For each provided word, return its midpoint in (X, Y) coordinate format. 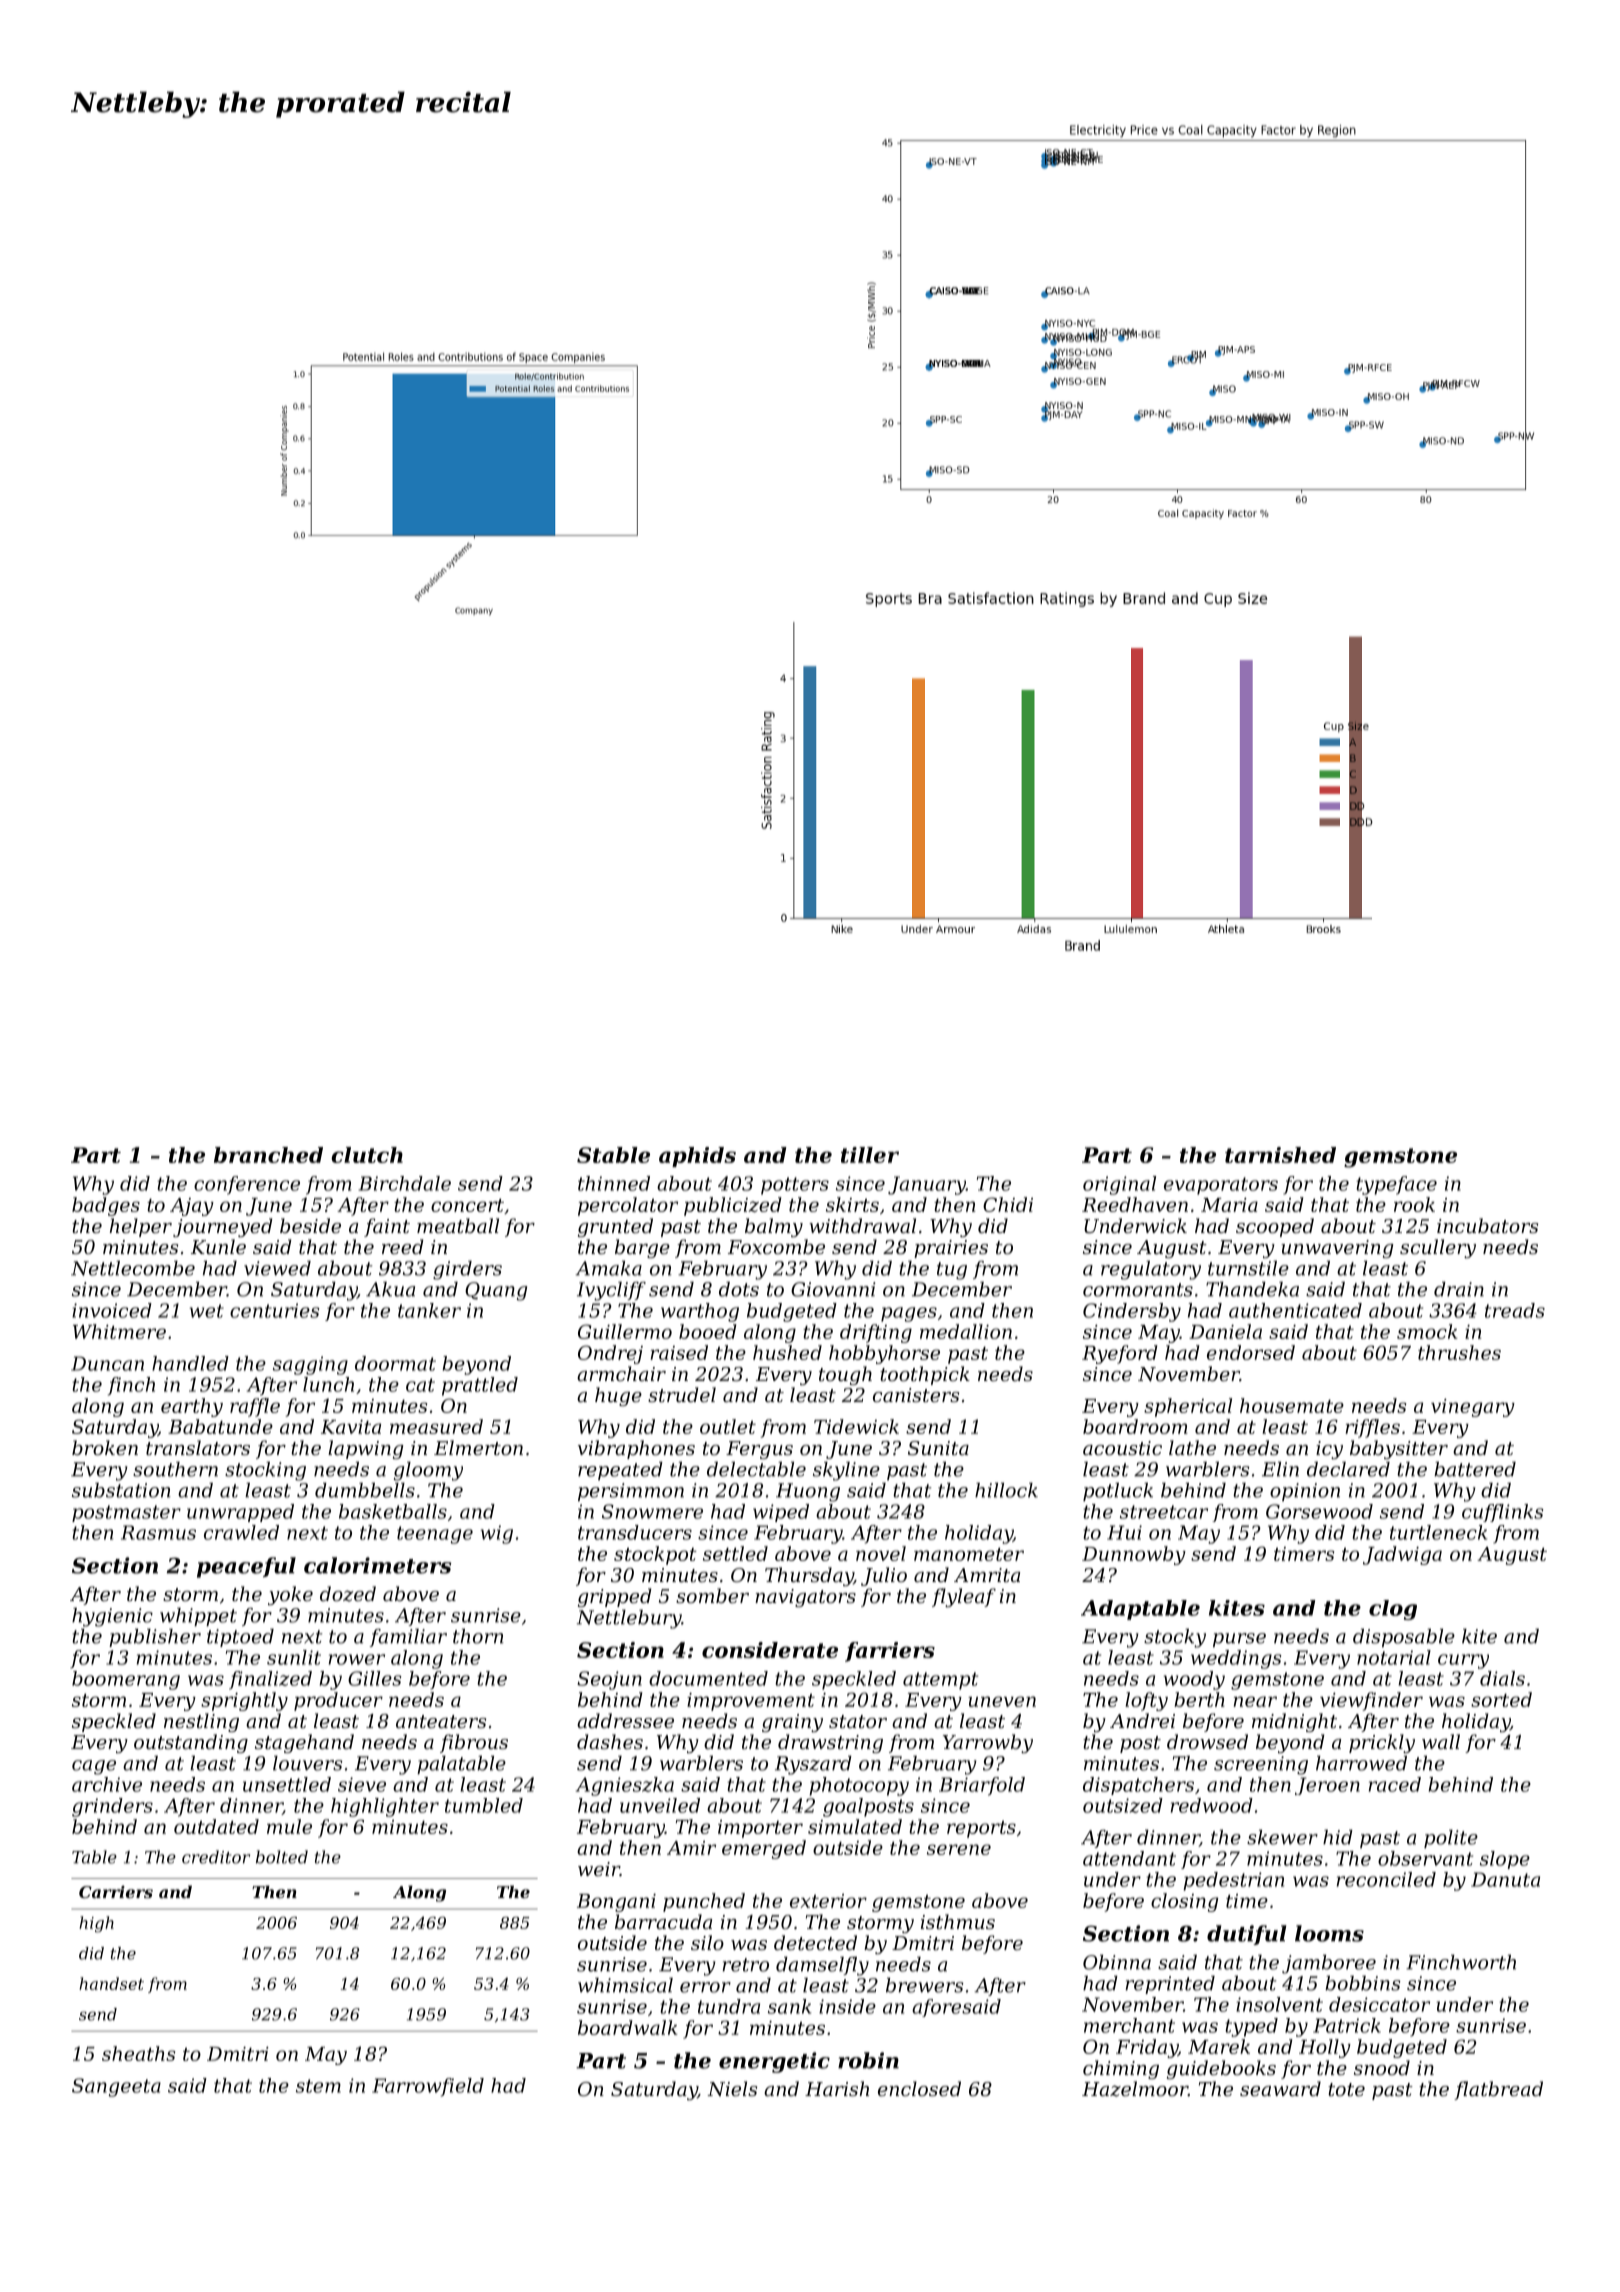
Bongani (616, 1903)
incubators (1487, 1225)
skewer (1282, 1837)
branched (268, 1155)
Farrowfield (428, 2087)
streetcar (1164, 1512)
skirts (852, 1204)
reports (981, 1829)
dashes (610, 1741)
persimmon (631, 1492)
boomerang (126, 1680)
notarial (1394, 1657)
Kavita (351, 1427)
